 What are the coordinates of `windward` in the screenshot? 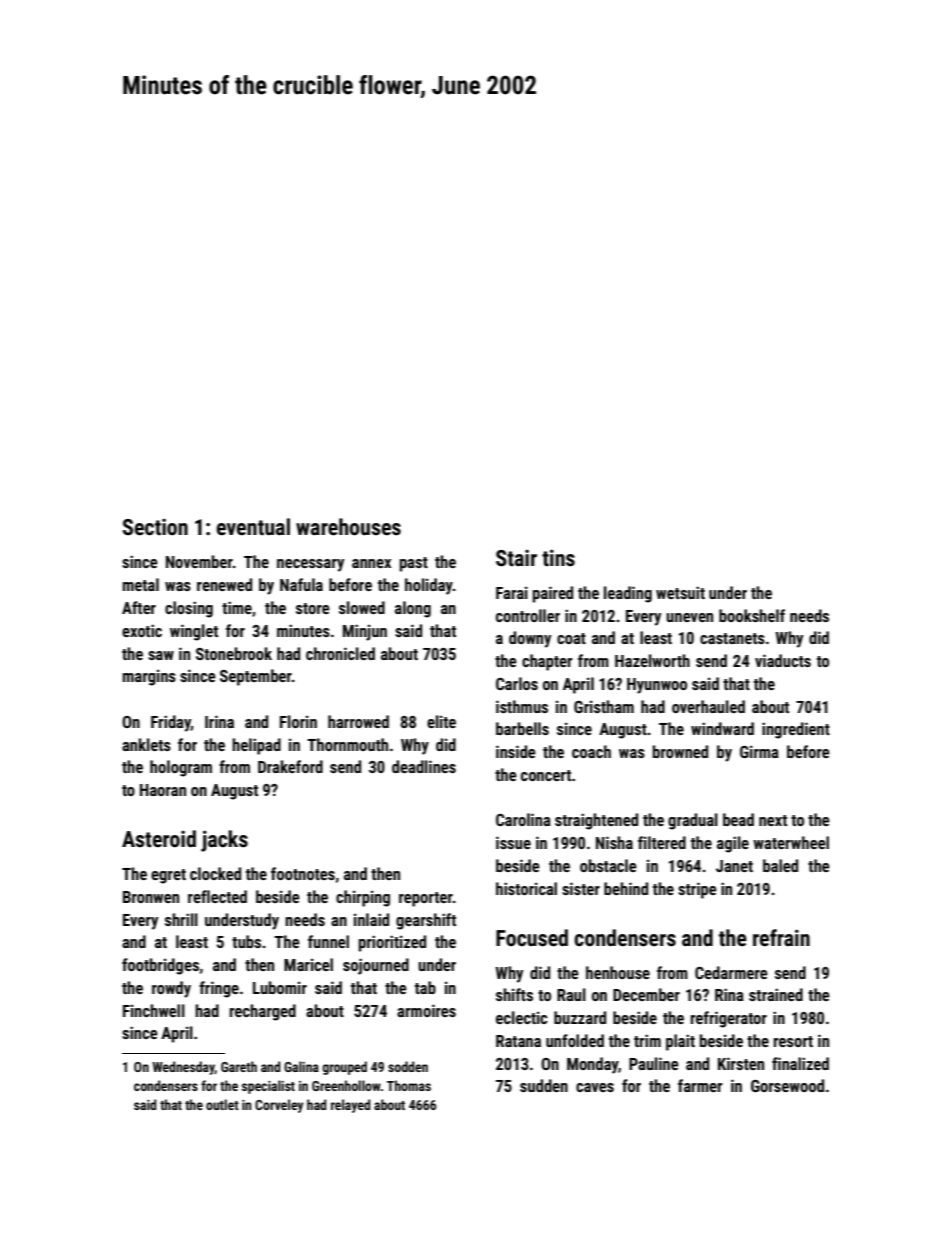 It's located at (722, 728).
